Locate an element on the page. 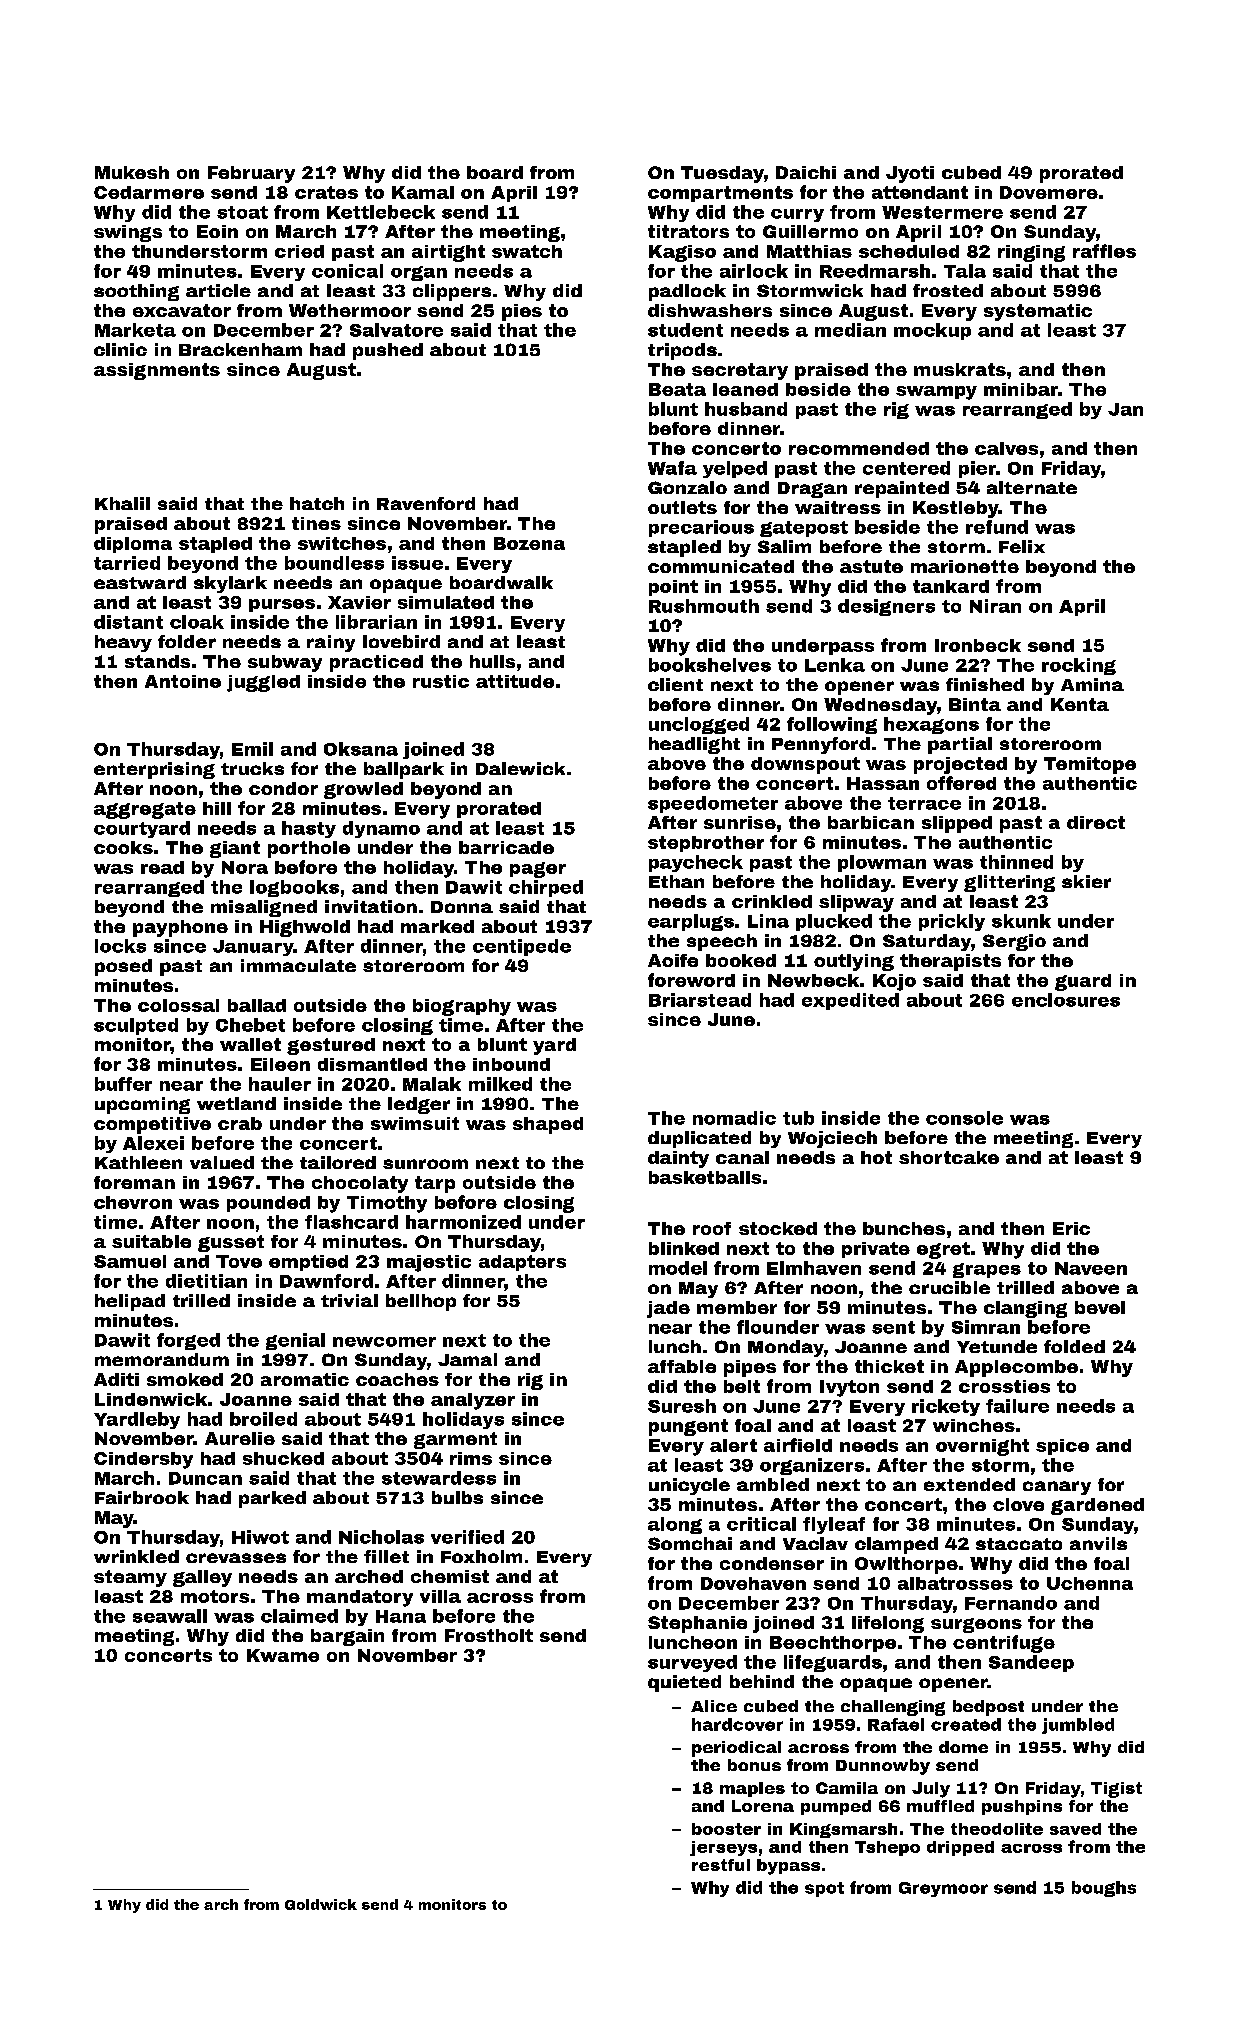 The image size is (1240, 2043). seawall is located at coordinates (170, 1616).
